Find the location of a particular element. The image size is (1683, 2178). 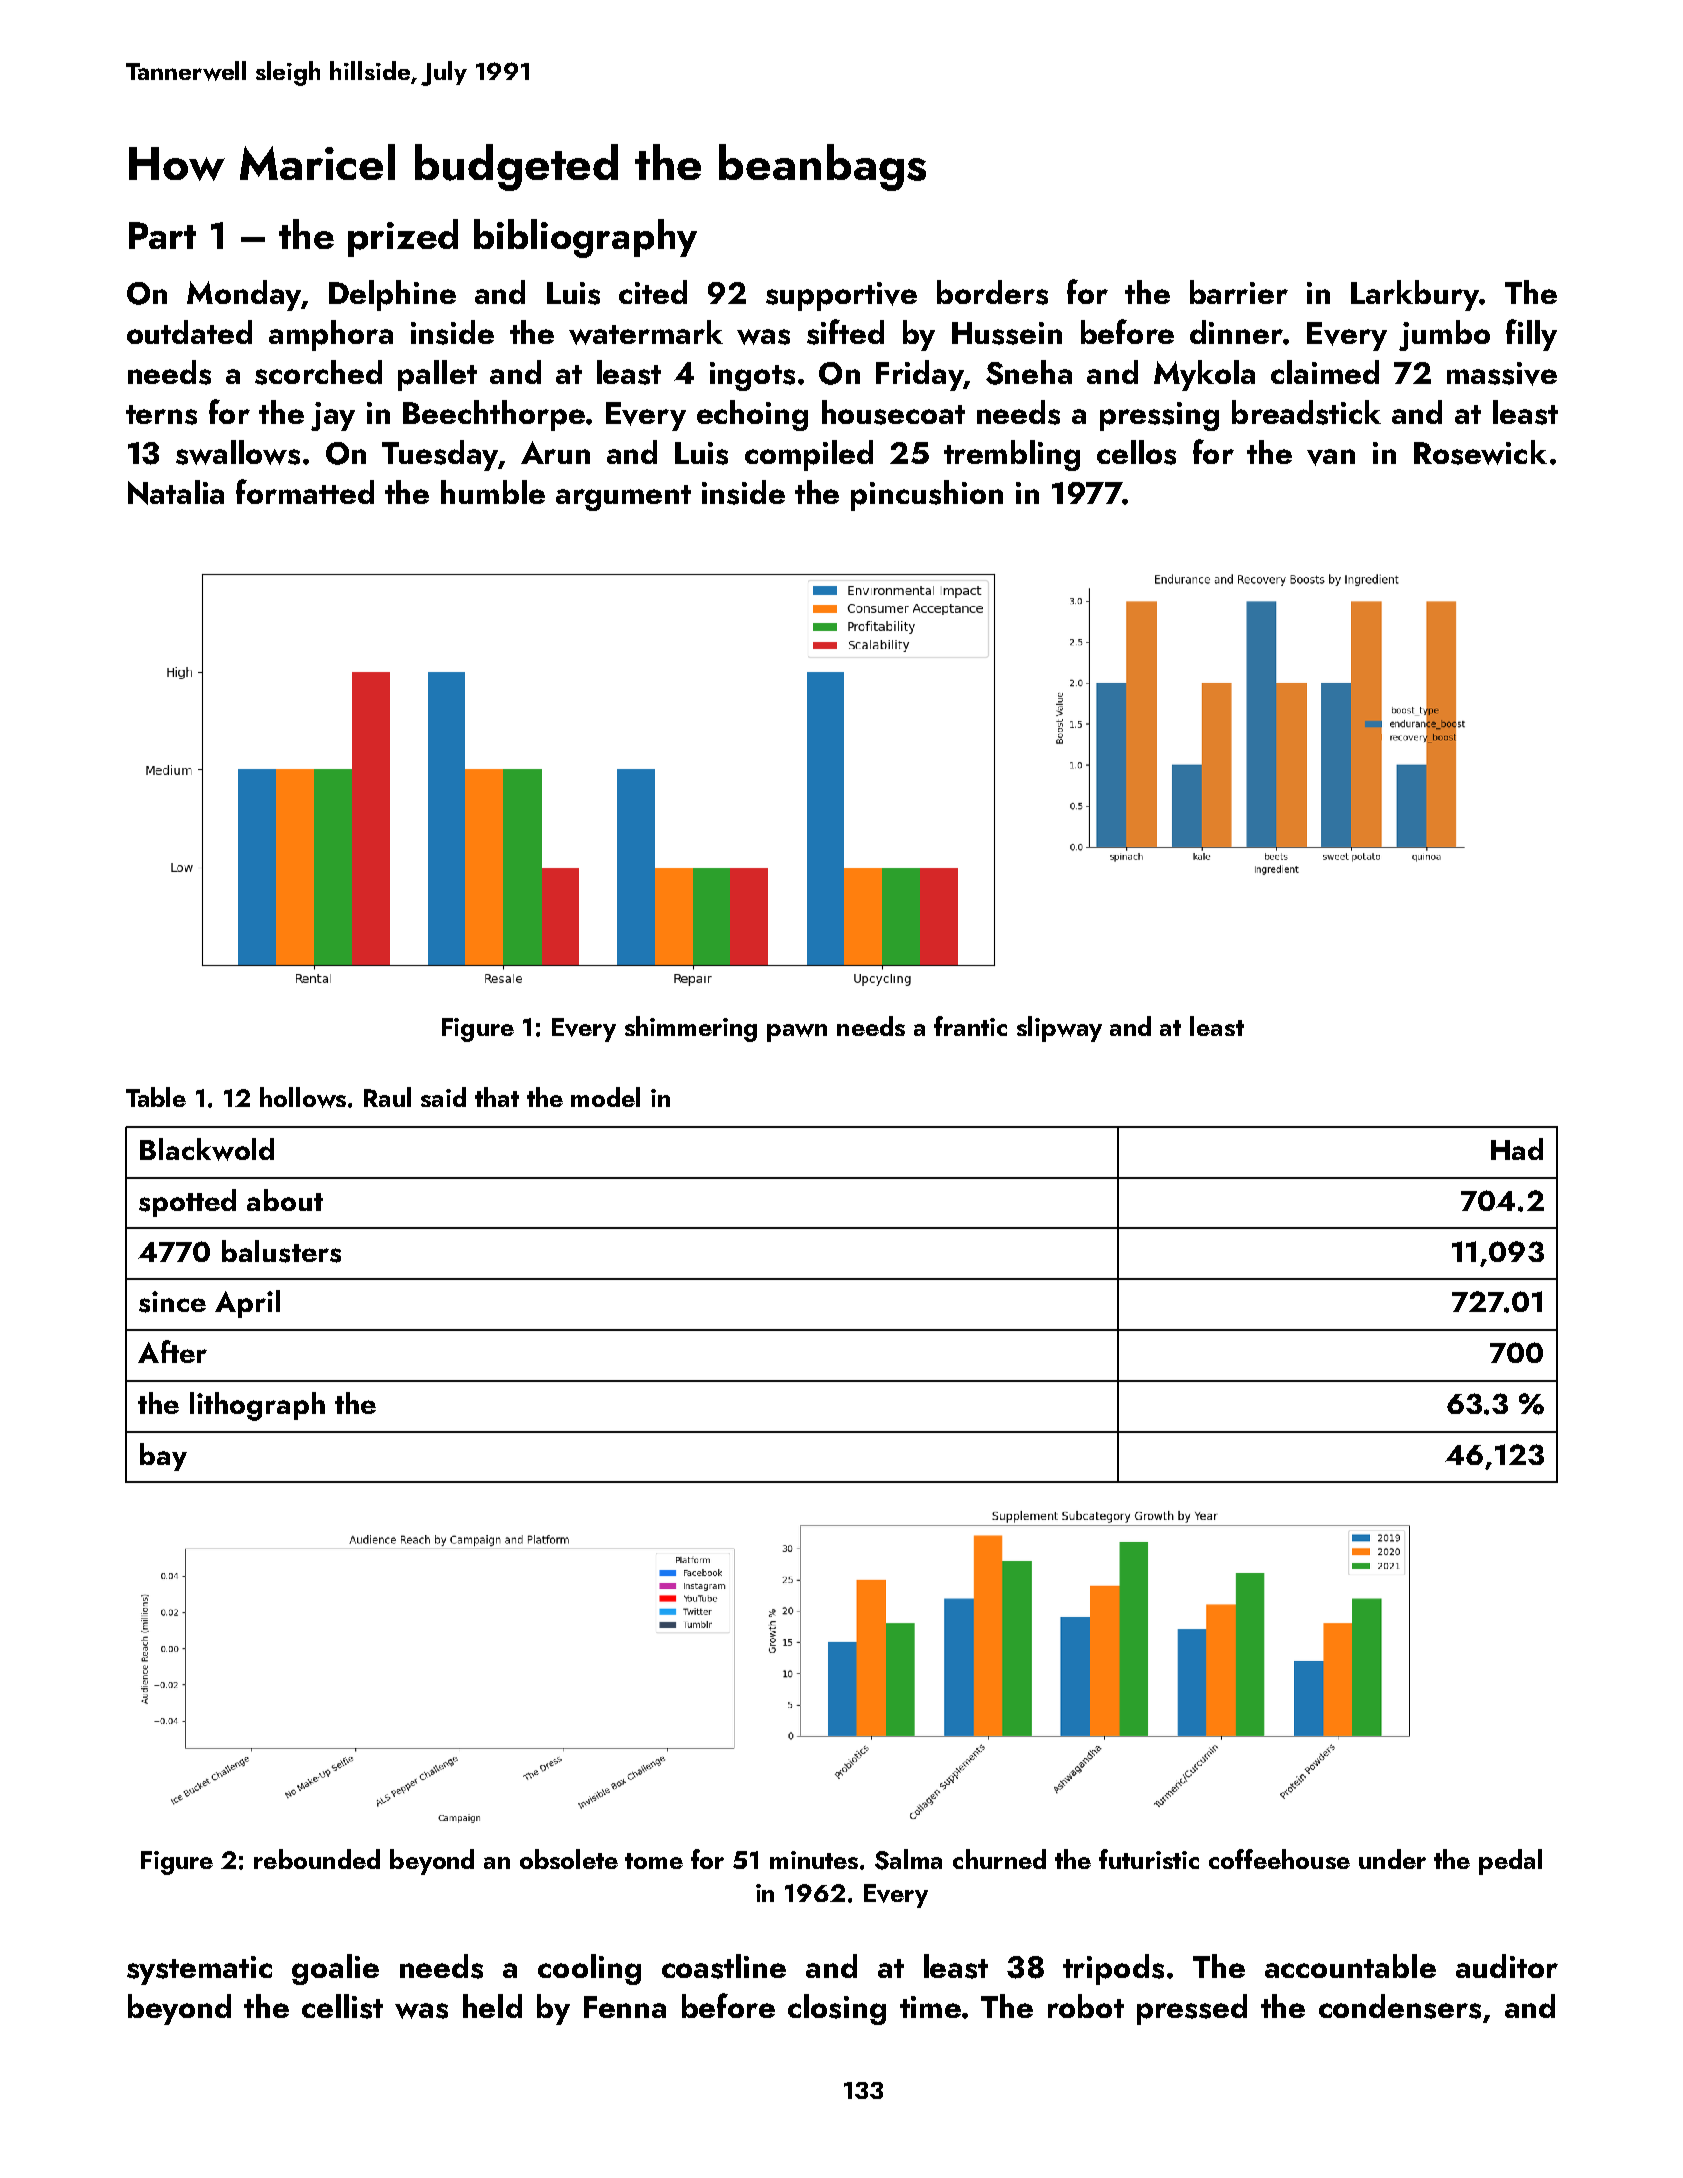

Part is located at coordinates (162, 235).
